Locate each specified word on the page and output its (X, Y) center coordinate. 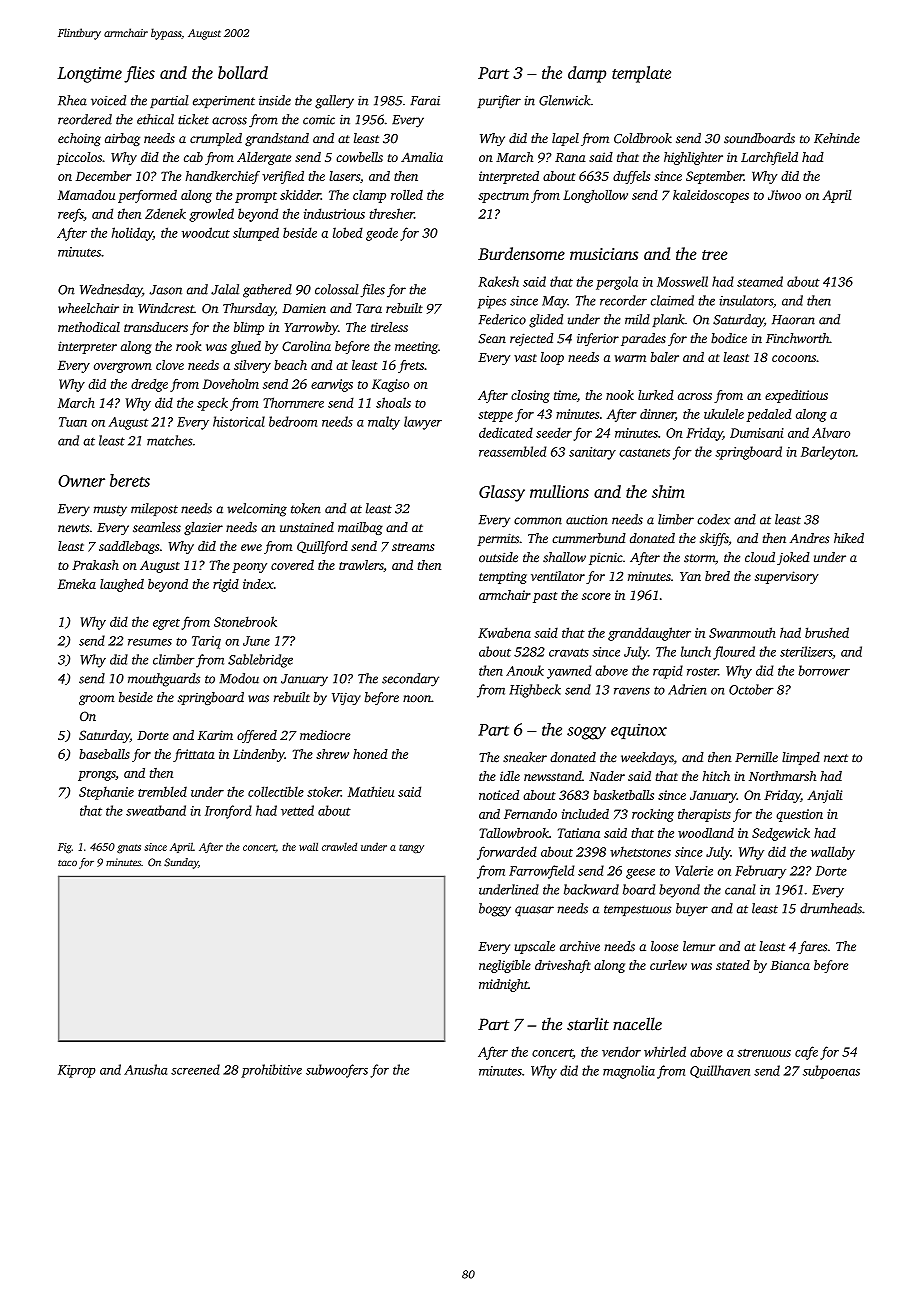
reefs (71, 215)
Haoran (793, 320)
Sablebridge (260, 661)
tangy (411, 849)
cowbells (359, 157)
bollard (243, 72)
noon (417, 699)
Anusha (145, 1069)
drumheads (831, 908)
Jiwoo (784, 195)
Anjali (824, 796)
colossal (336, 289)
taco (67, 863)
